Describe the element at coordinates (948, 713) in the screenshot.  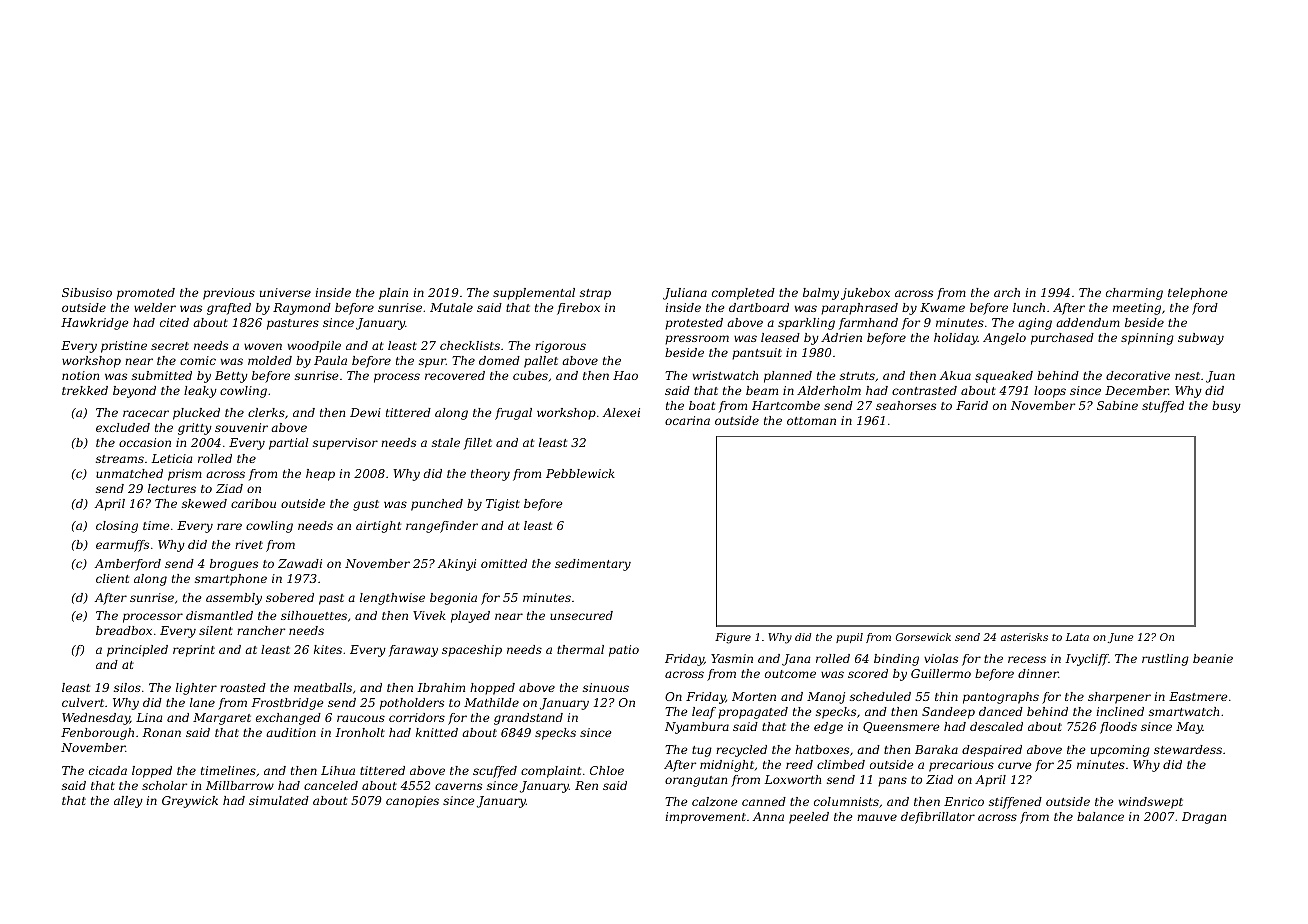
I see `Sandeep` at that location.
